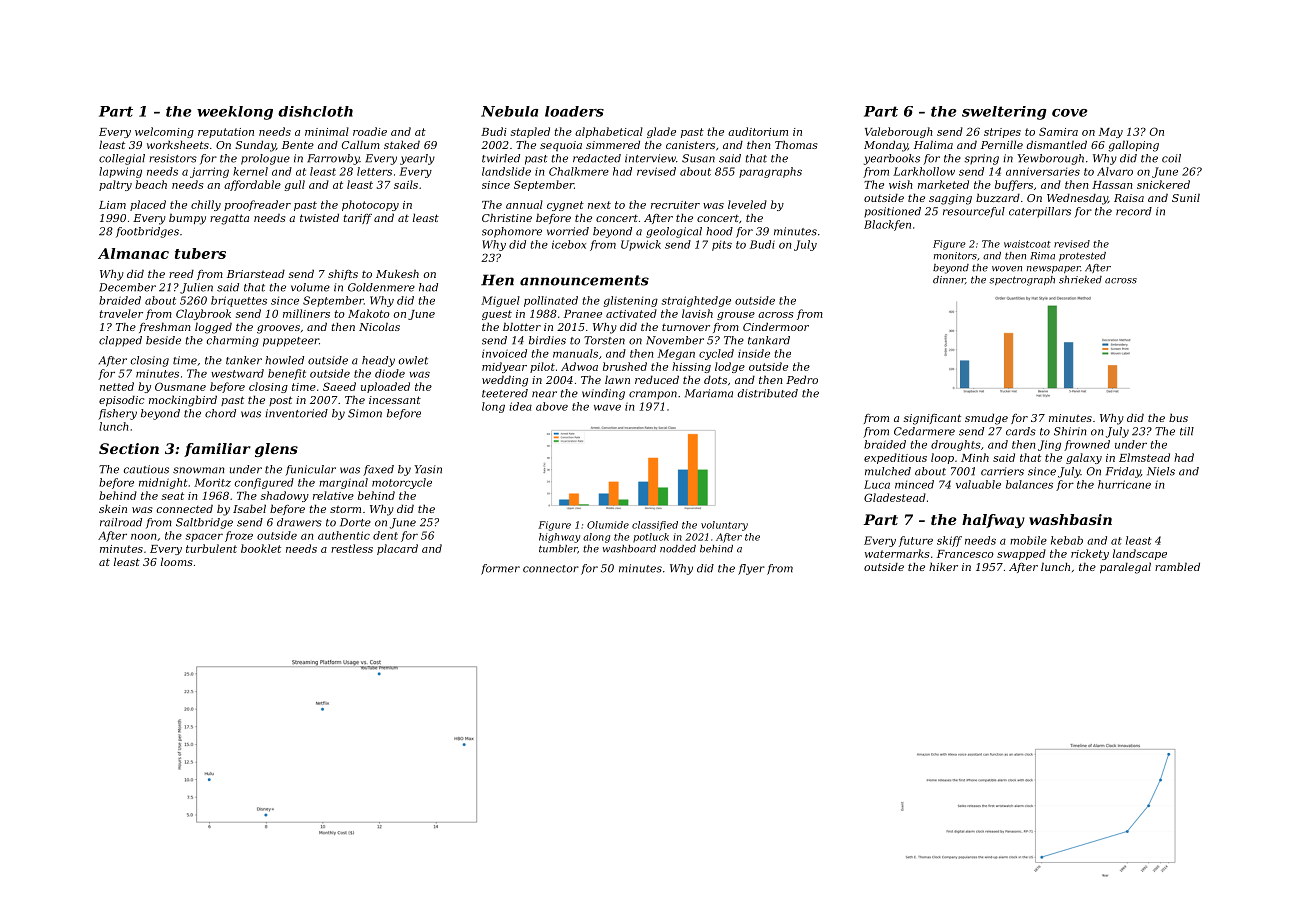  What do you see at coordinates (1080, 280) in the document?
I see `shrieked` at bounding box center [1080, 280].
